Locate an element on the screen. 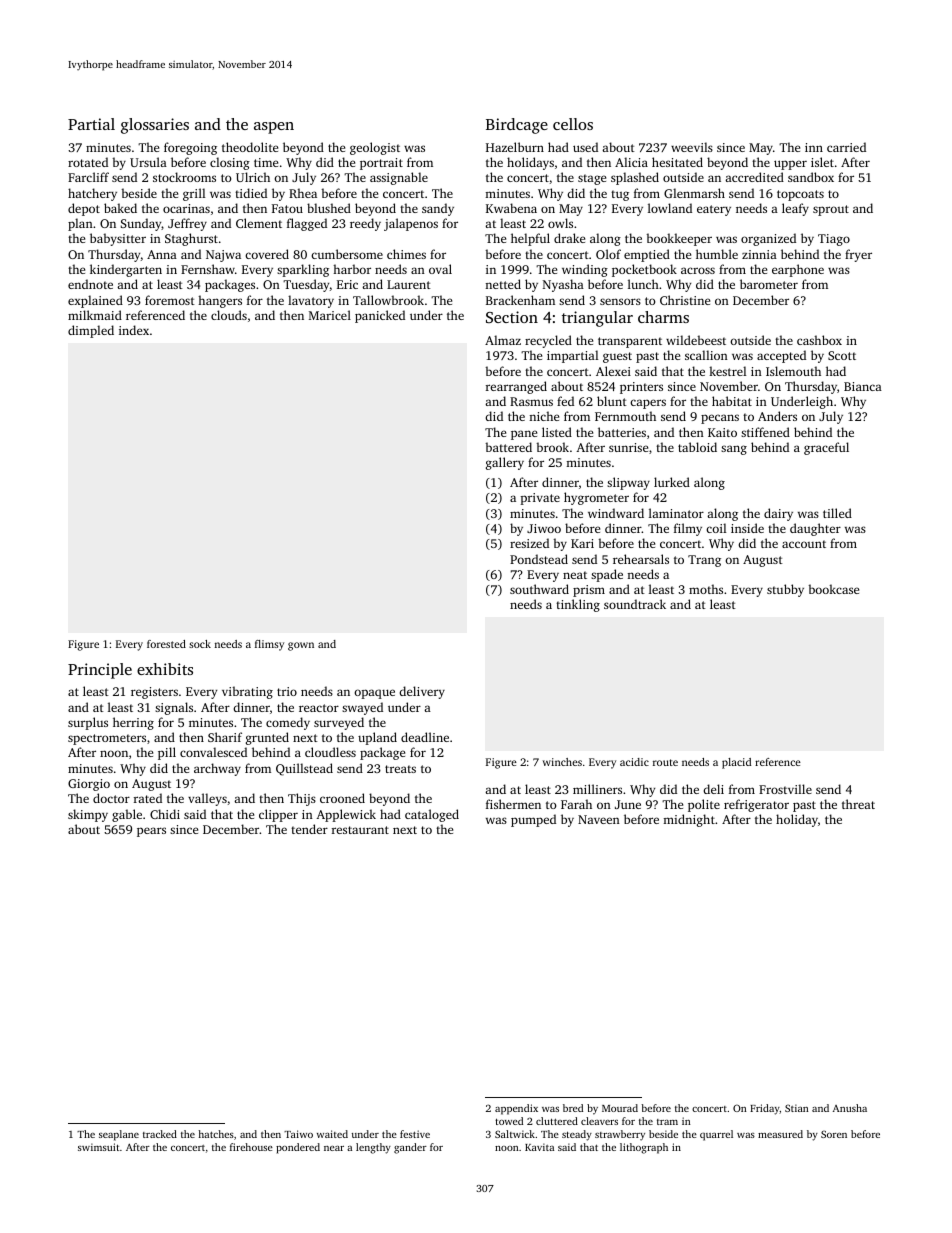 This screenshot has height=1233, width=952. Tiago is located at coordinates (834, 240).
